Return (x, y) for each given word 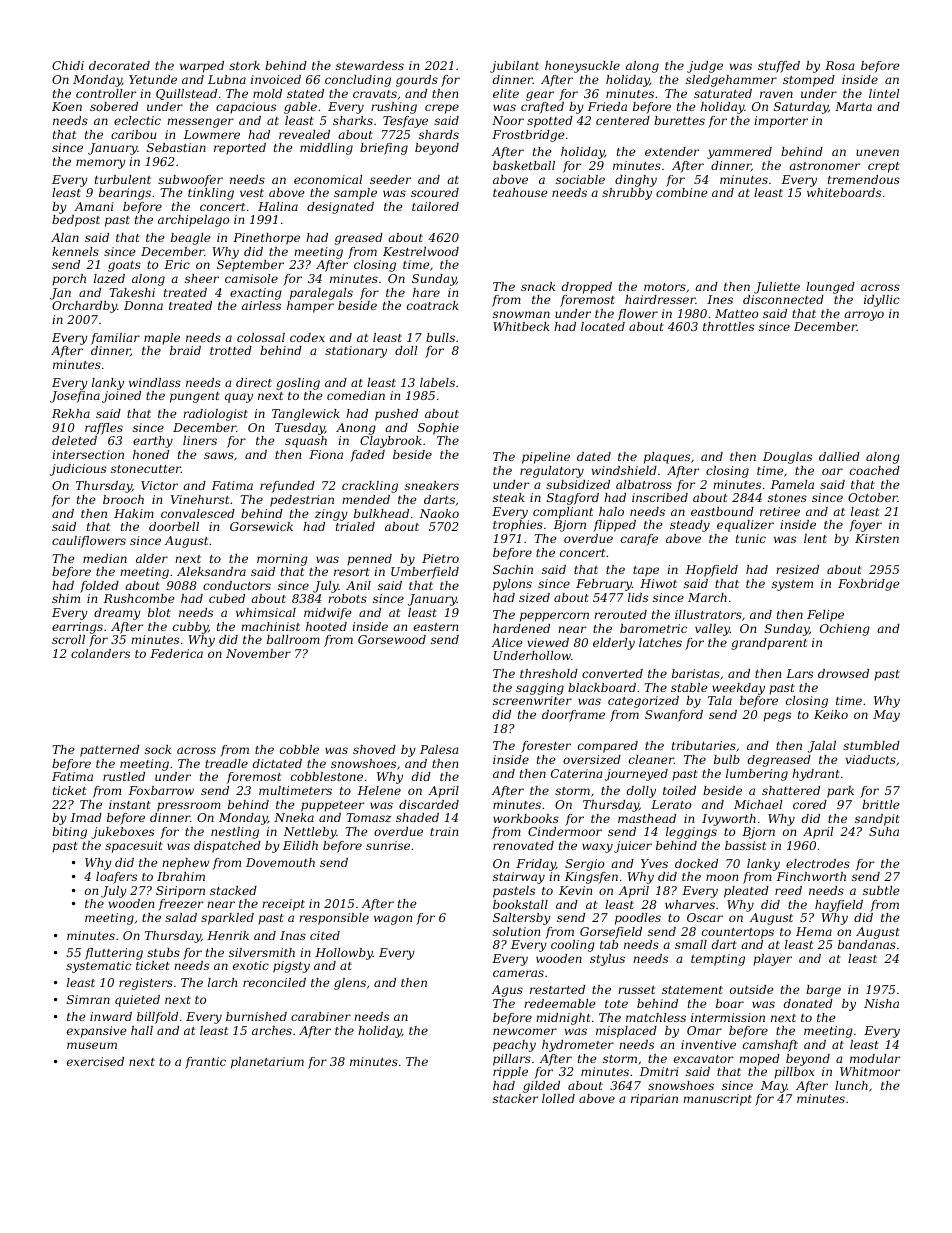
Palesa (439, 749)
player (772, 960)
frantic (205, 1063)
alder (152, 558)
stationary (356, 352)
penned (369, 560)
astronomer (824, 166)
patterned (109, 751)
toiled (679, 790)
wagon (393, 920)
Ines (720, 299)
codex (307, 337)
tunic (751, 538)
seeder (390, 179)
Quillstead (186, 94)
